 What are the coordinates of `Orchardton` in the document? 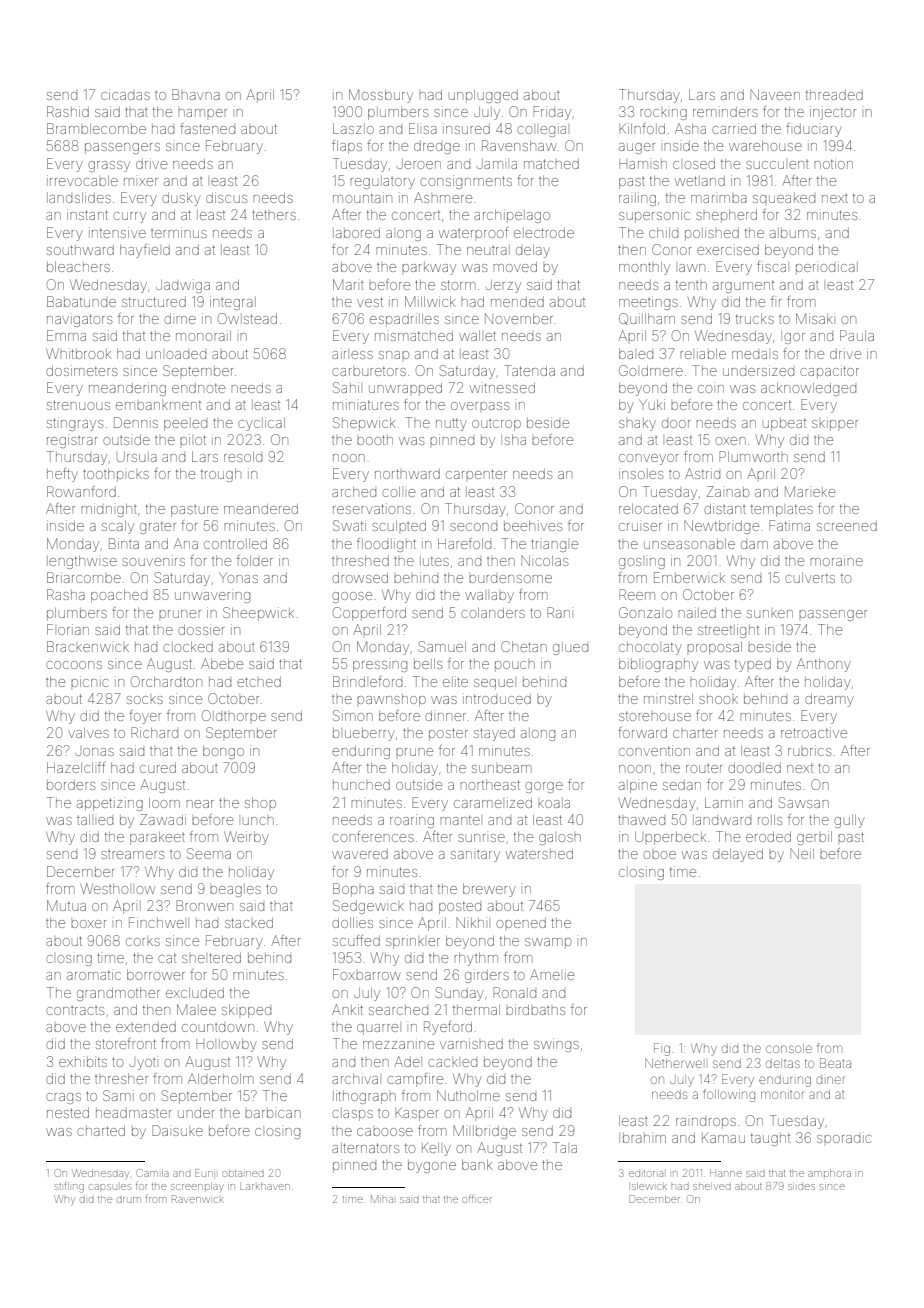 It's located at (166, 681).
